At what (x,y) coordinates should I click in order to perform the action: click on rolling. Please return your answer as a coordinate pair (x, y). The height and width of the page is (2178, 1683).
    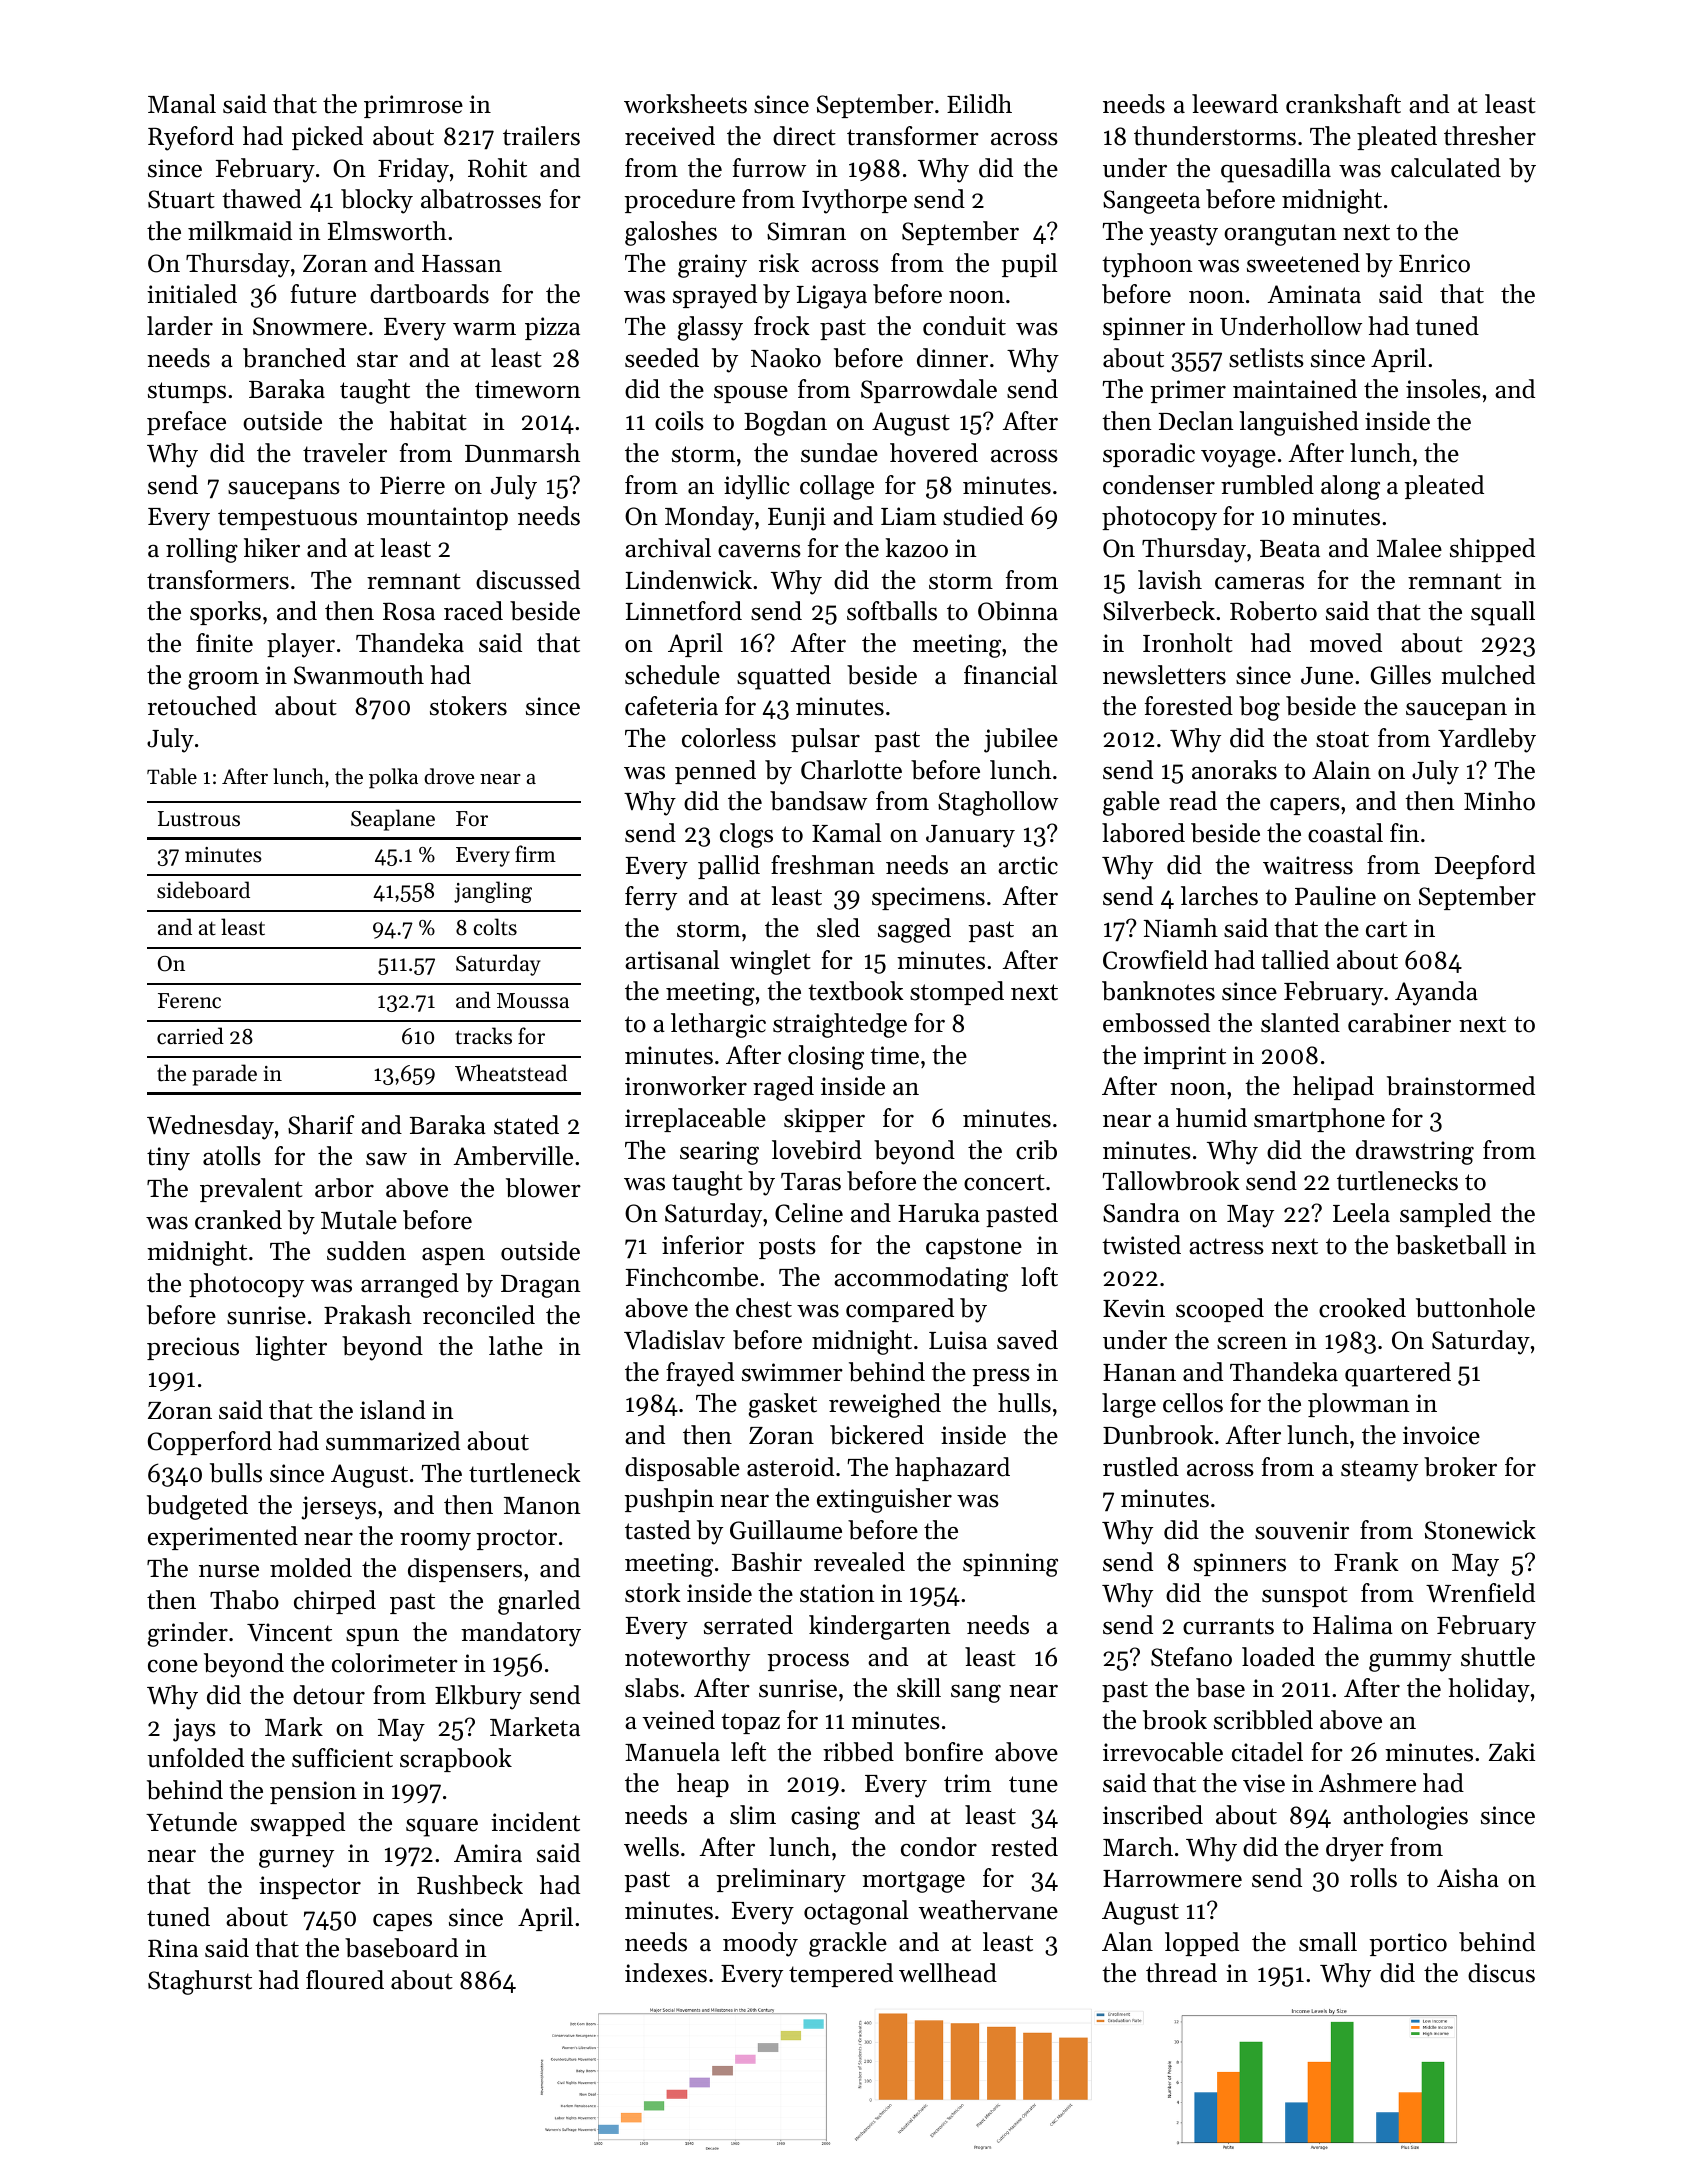
    Looking at the image, I should click on (202, 550).
